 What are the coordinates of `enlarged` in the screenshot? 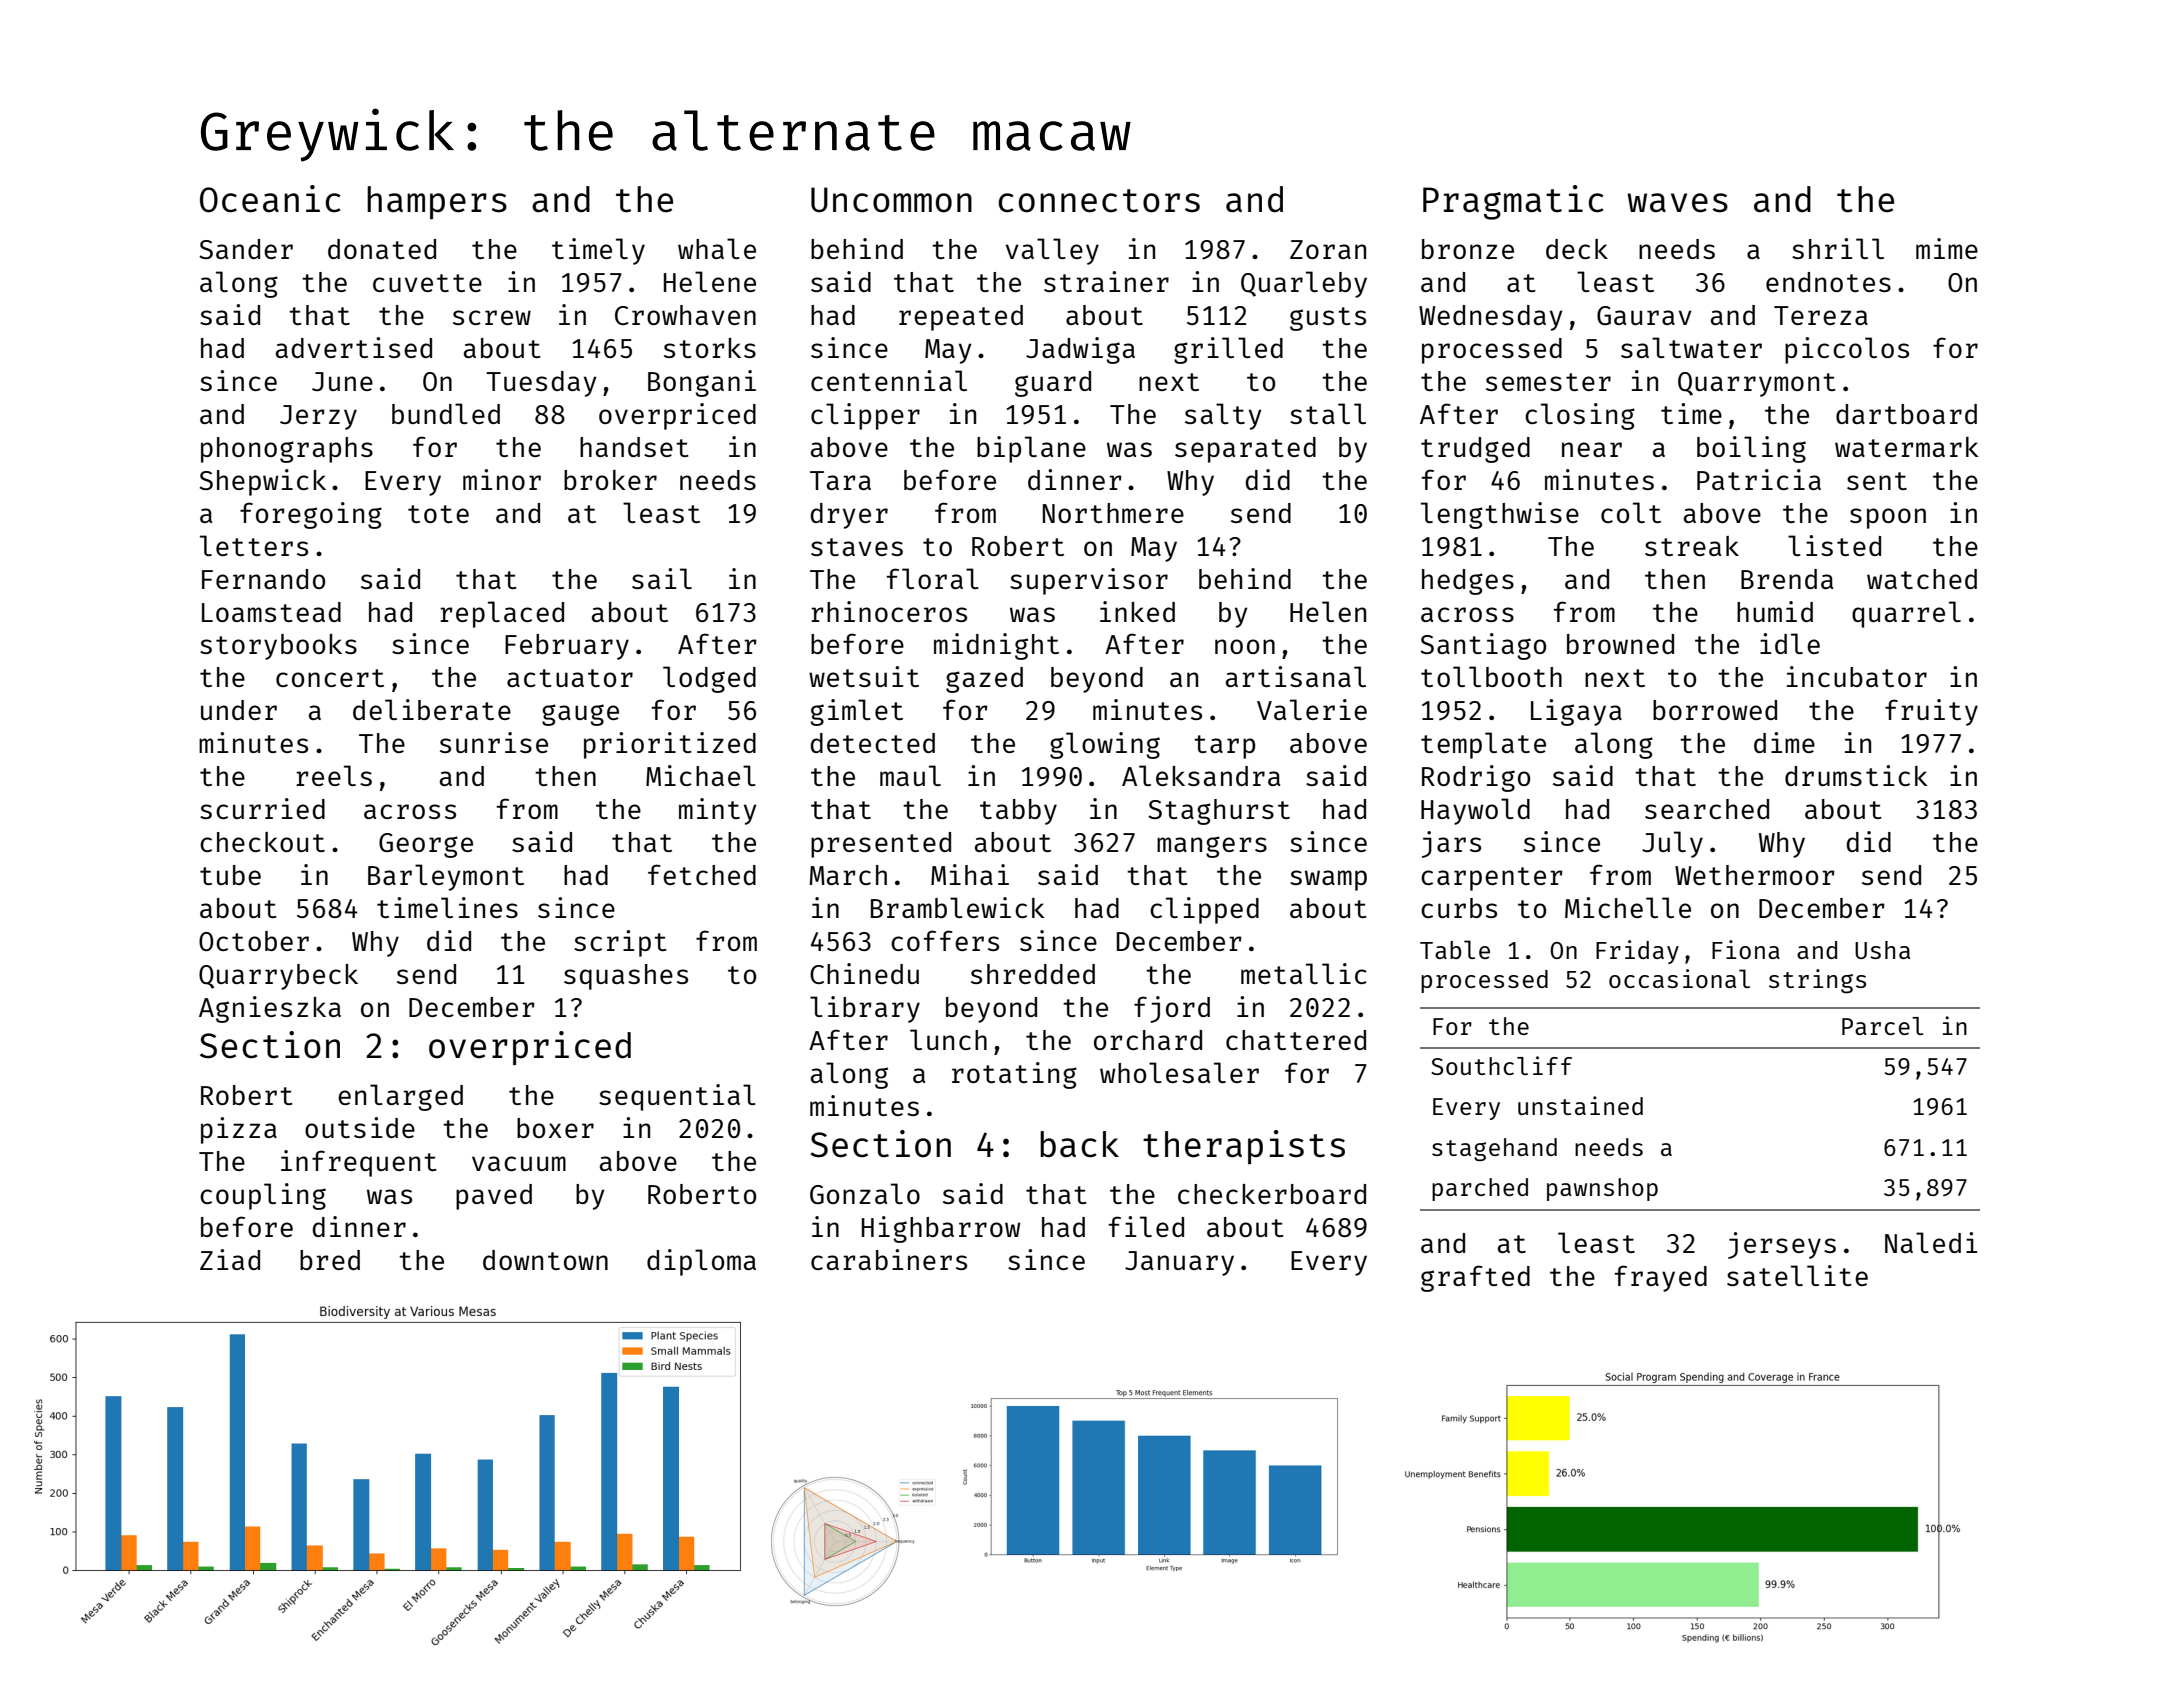 It's located at (400, 1097).
